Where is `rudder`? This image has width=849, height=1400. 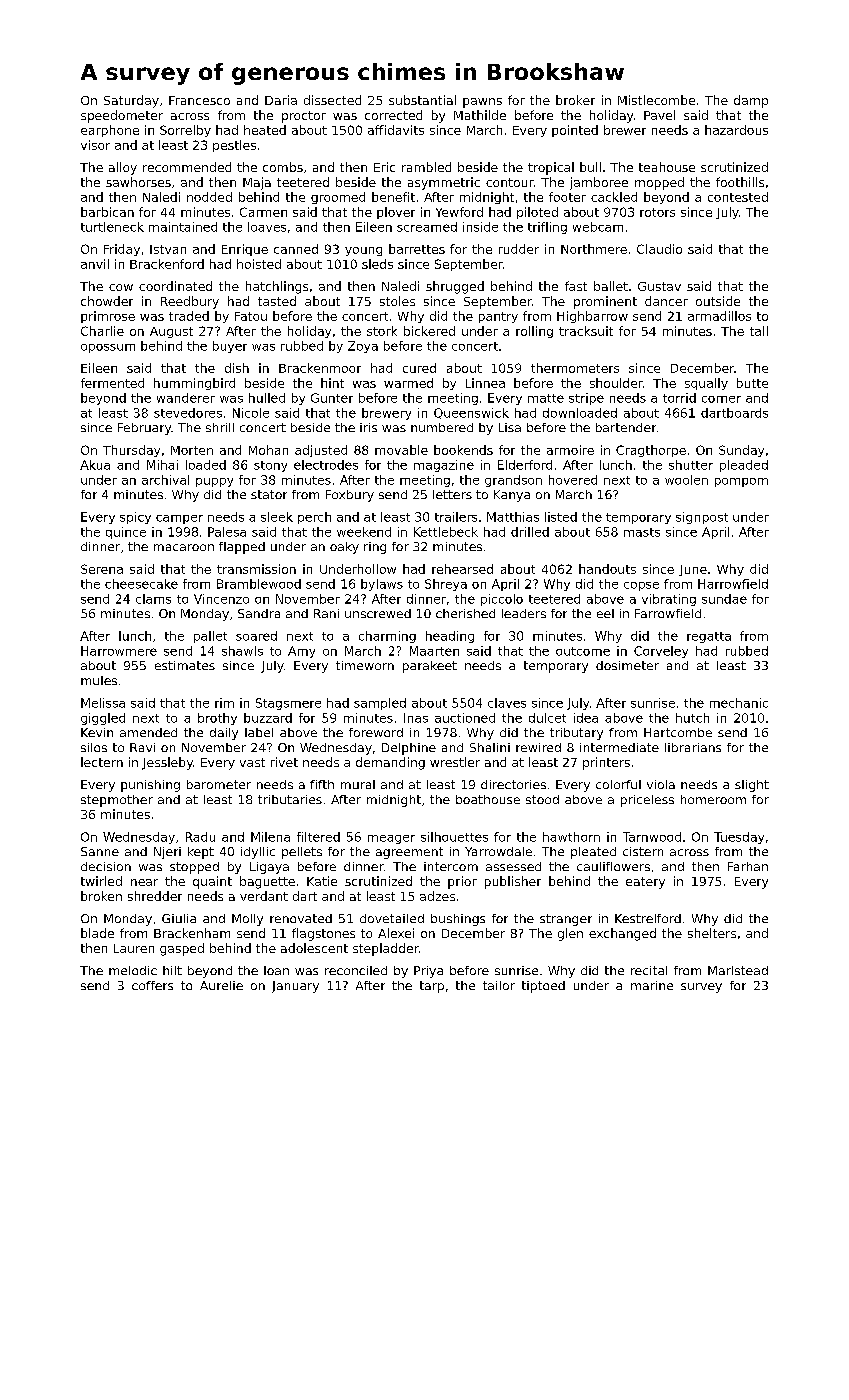
rudder is located at coordinates (519, 249).
